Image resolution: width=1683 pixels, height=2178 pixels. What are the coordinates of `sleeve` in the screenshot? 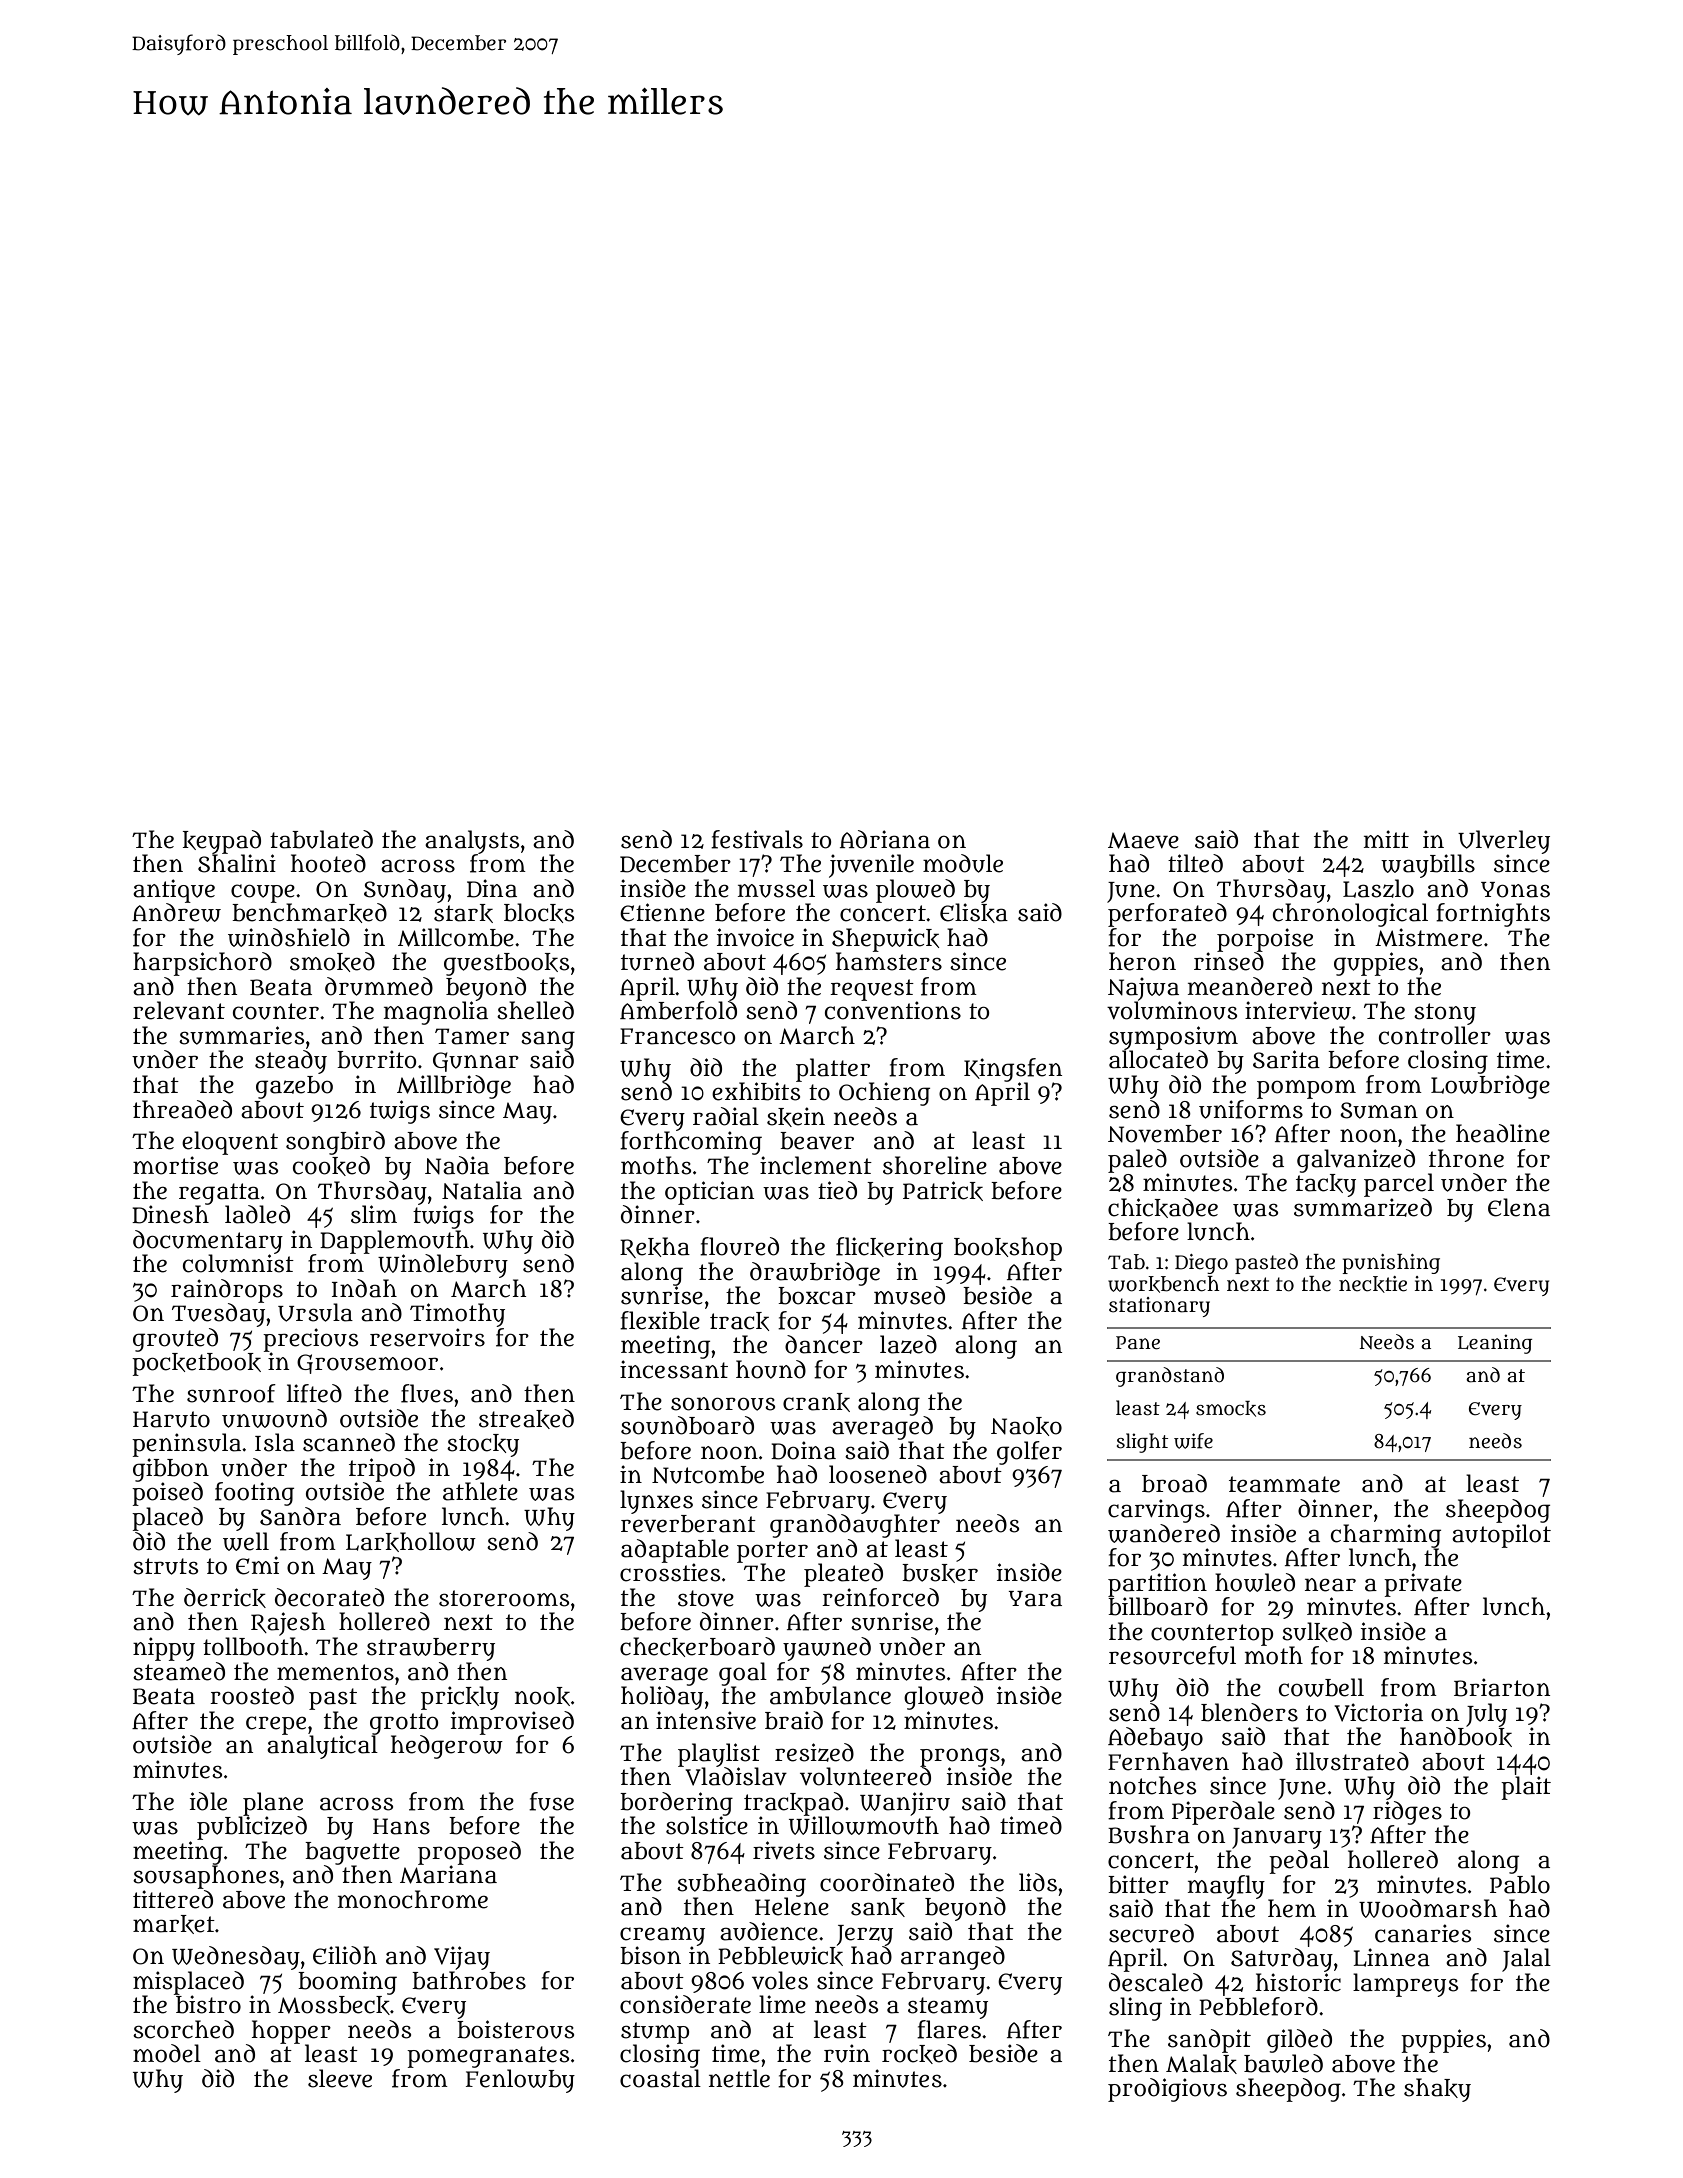 It's located at (340, 2078).
